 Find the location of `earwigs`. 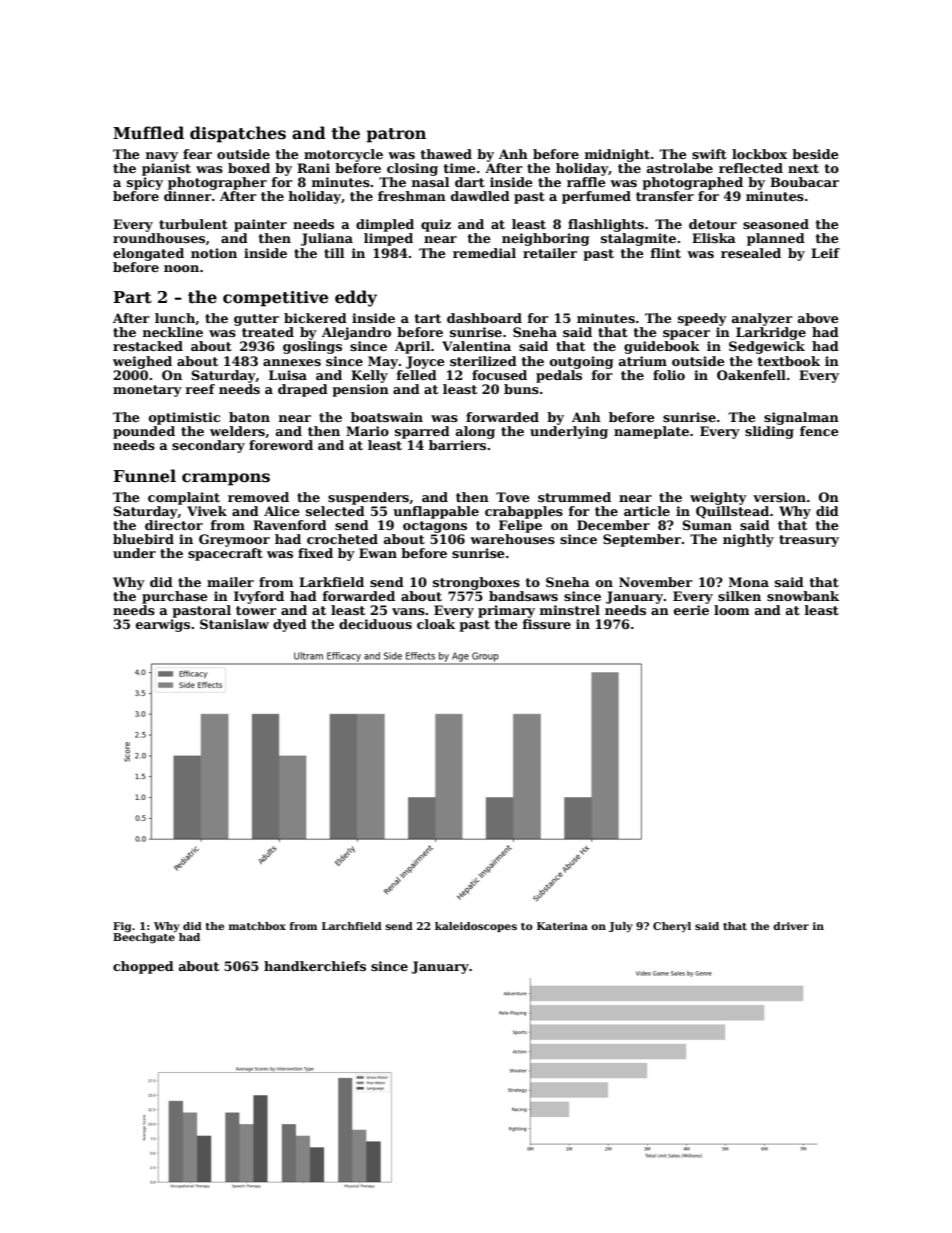

earwigs is located at coordinates (163, 625).
